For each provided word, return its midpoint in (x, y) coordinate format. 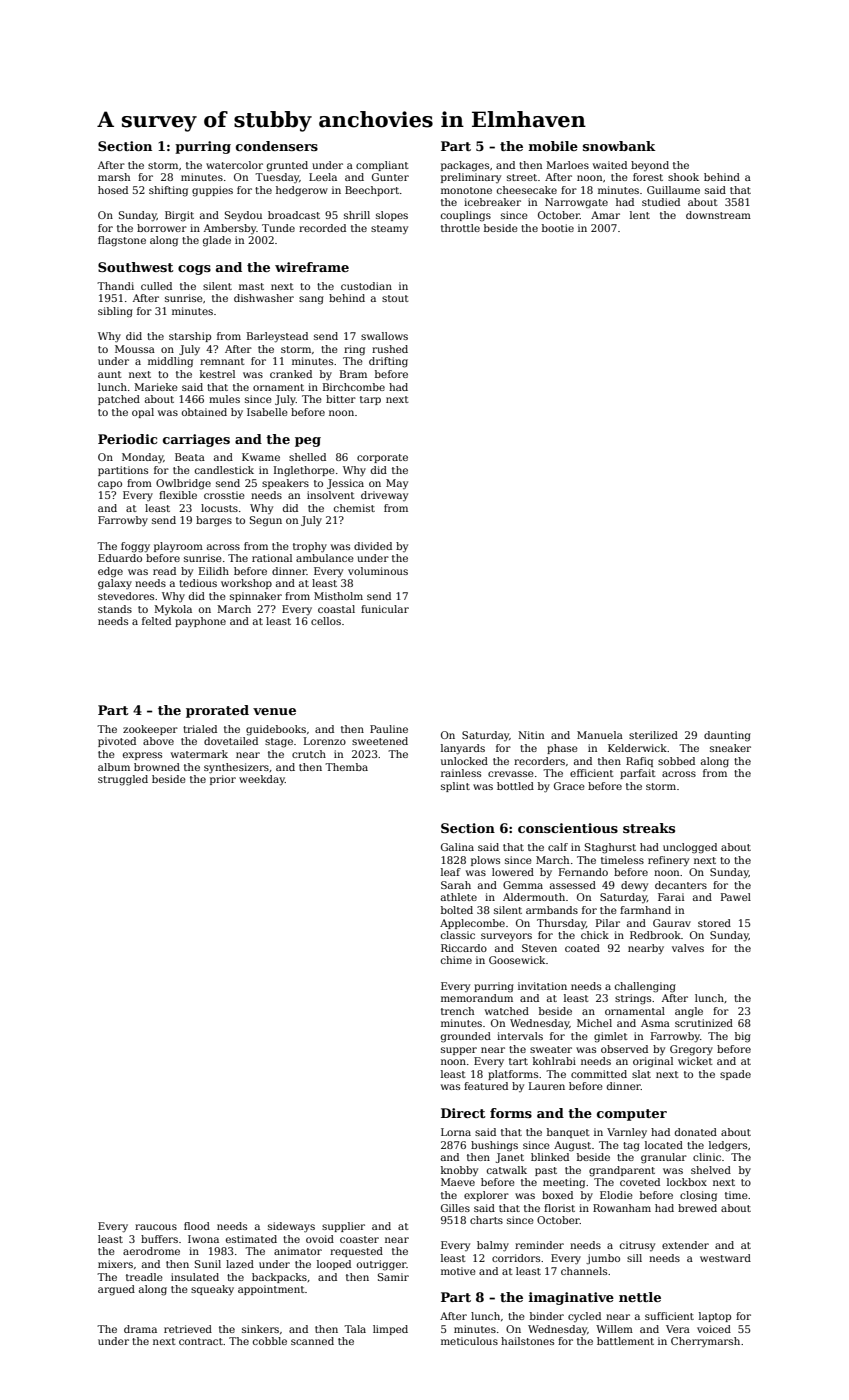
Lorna (456, 1132)
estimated (251, 1239)
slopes (392, 216)
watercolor (234, 165)
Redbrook (655, 935)
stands (115, 609)
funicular (385, 609)
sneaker (730, 748)
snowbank (619, 146)
